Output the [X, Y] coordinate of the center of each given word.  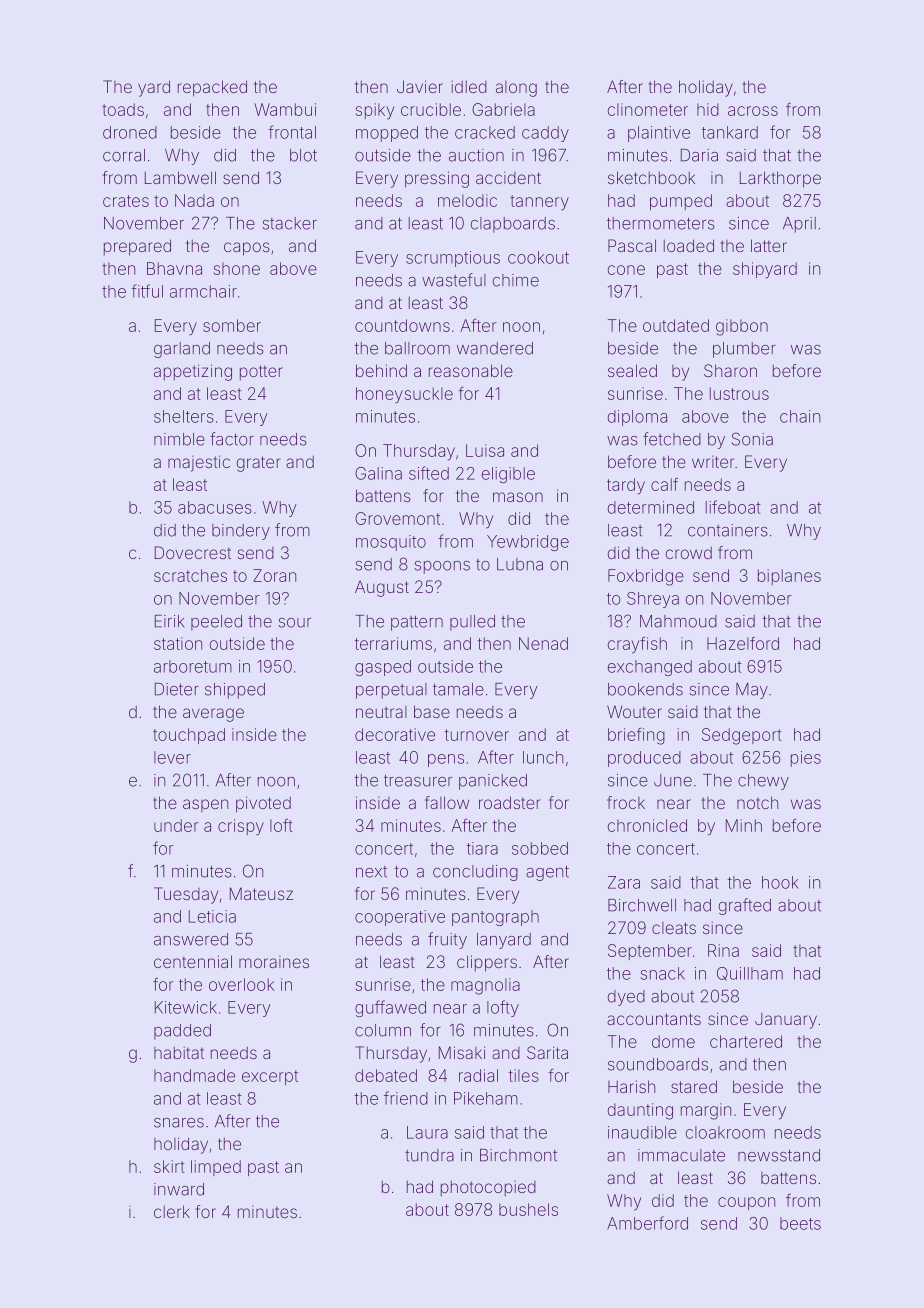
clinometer [648, 109]
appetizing [193, 372]
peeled [216, 623]
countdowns [402, 325]
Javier [420, 86]
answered [191, 939]
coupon [746, 1203]
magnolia [485, 986]
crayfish [637, 645]
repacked [212, 88]
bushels [528, 1209]
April [799, 225]
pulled [472, 623]
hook [780, 882]
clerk [172, 1211]
